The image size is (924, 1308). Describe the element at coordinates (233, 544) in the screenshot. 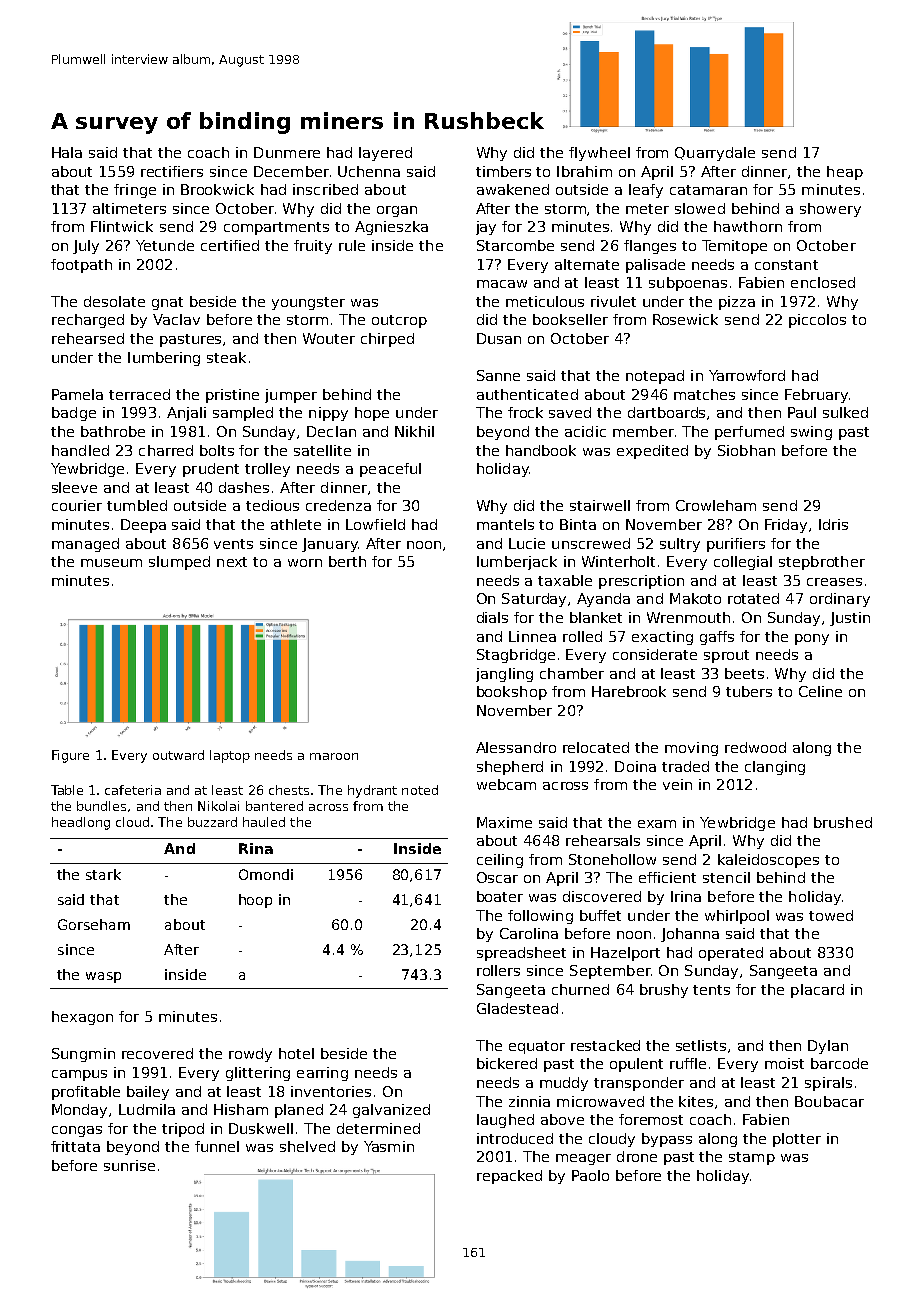

I see `vents` at that location.
